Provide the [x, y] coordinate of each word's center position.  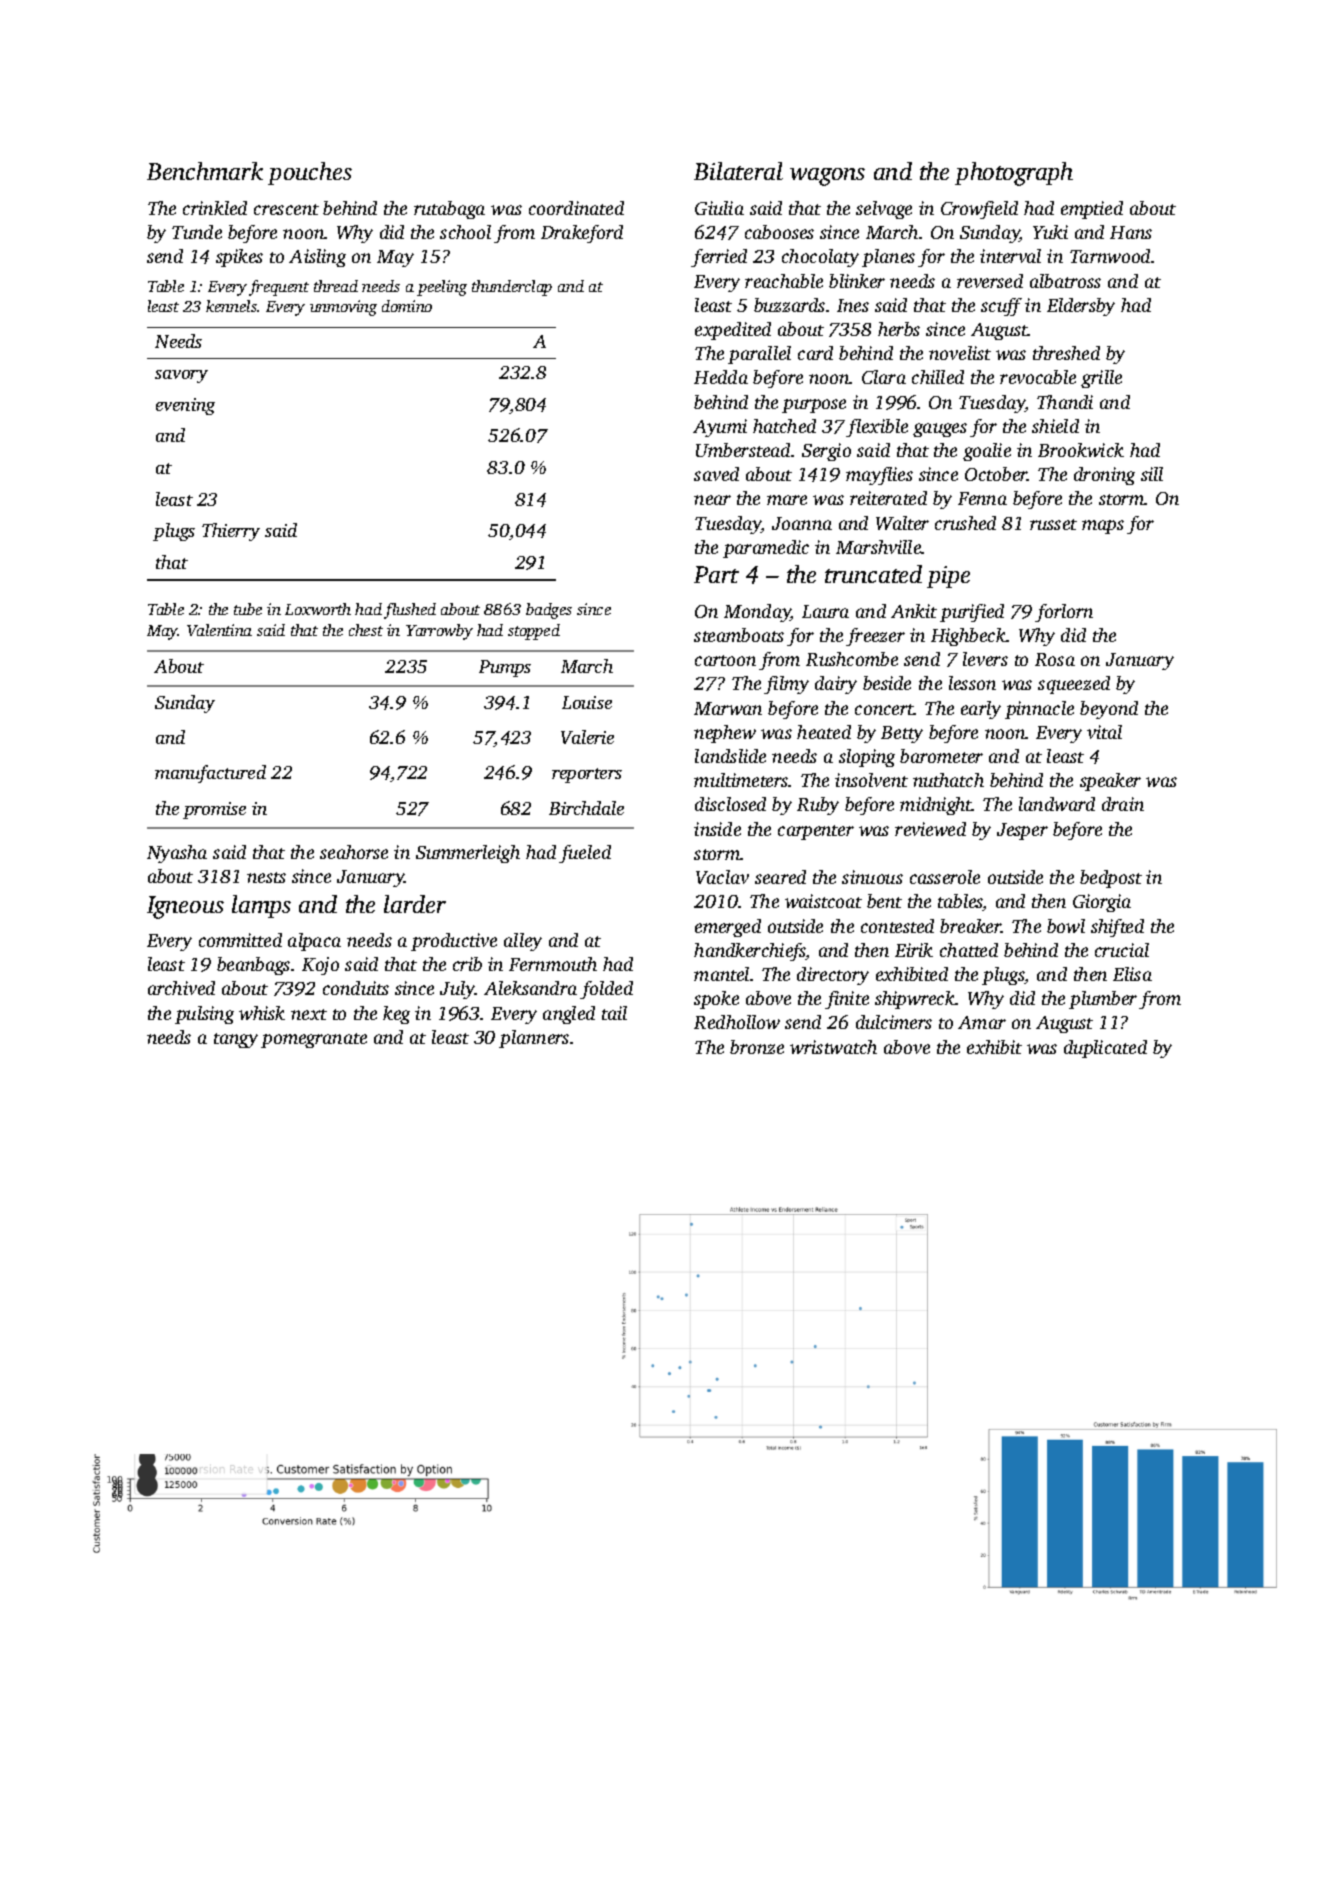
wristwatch [833, 1047]
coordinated [576, 208]
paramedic [766, 549]
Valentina [219, 630]
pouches [310, 173]
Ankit [914, 611]
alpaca [314, 942]
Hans [1131, 232]
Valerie [587, 737]
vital [1104, 732]
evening [185, 406]
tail [614, 1013]
